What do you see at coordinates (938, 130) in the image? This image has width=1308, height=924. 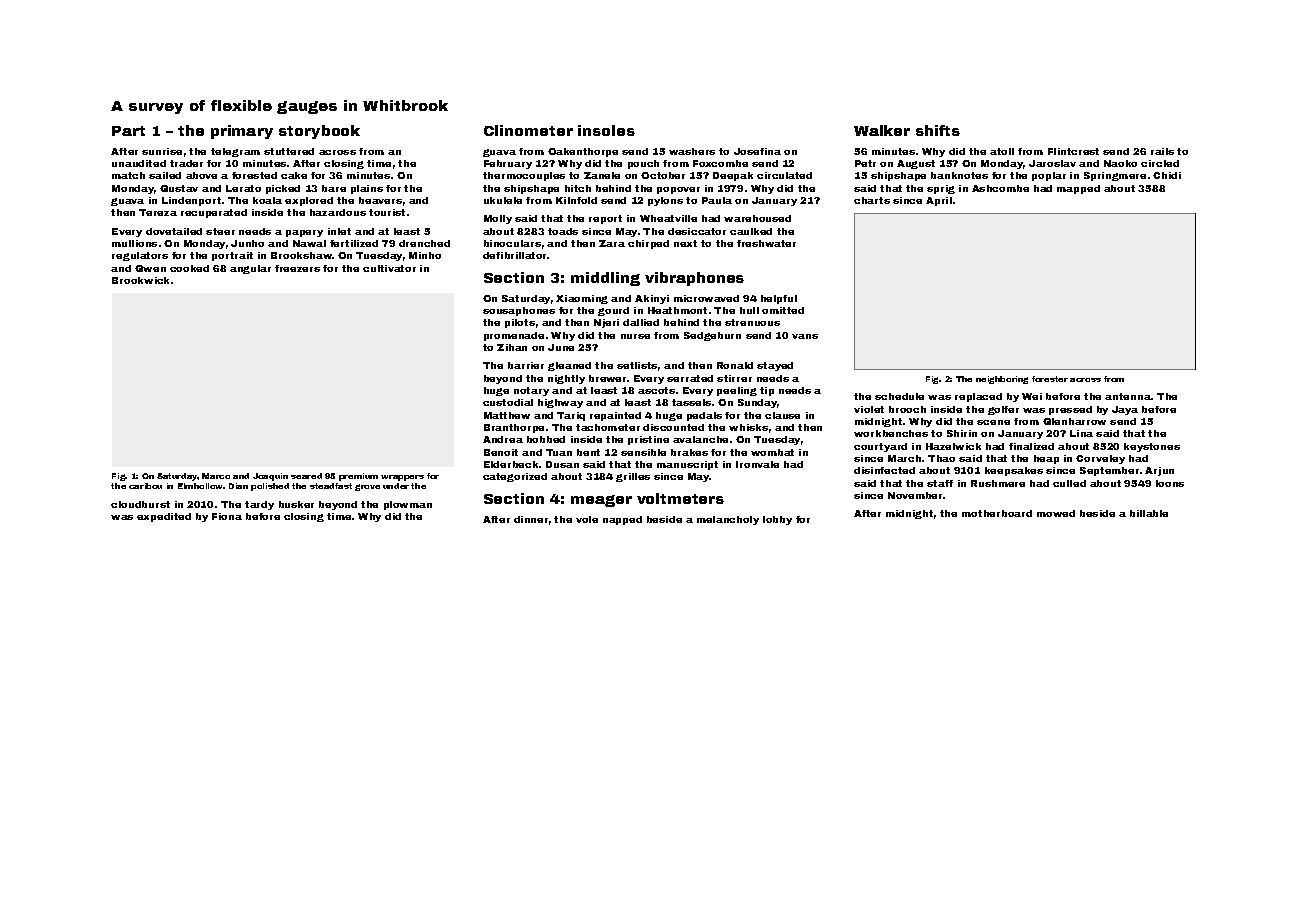 I see `shifts` at bounding box center [938, 130].
